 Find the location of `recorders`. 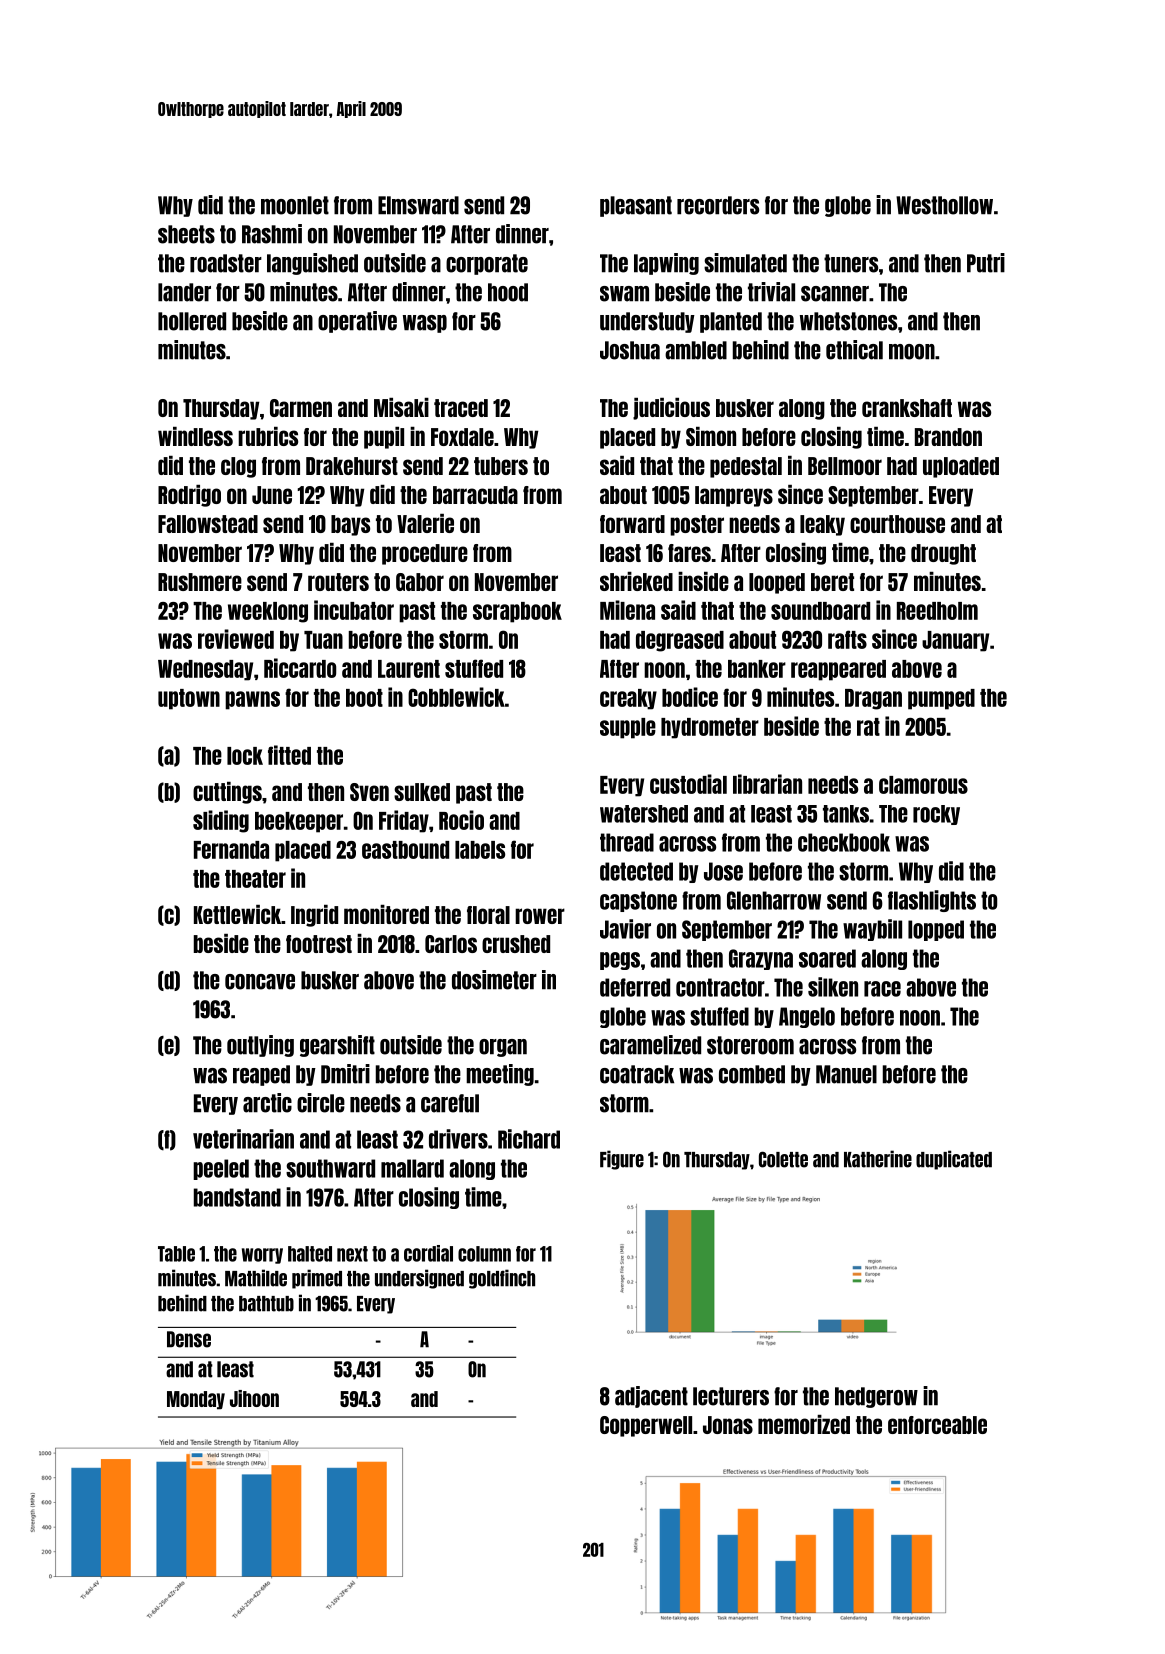

recorders is located at coordinates (718, 205).
